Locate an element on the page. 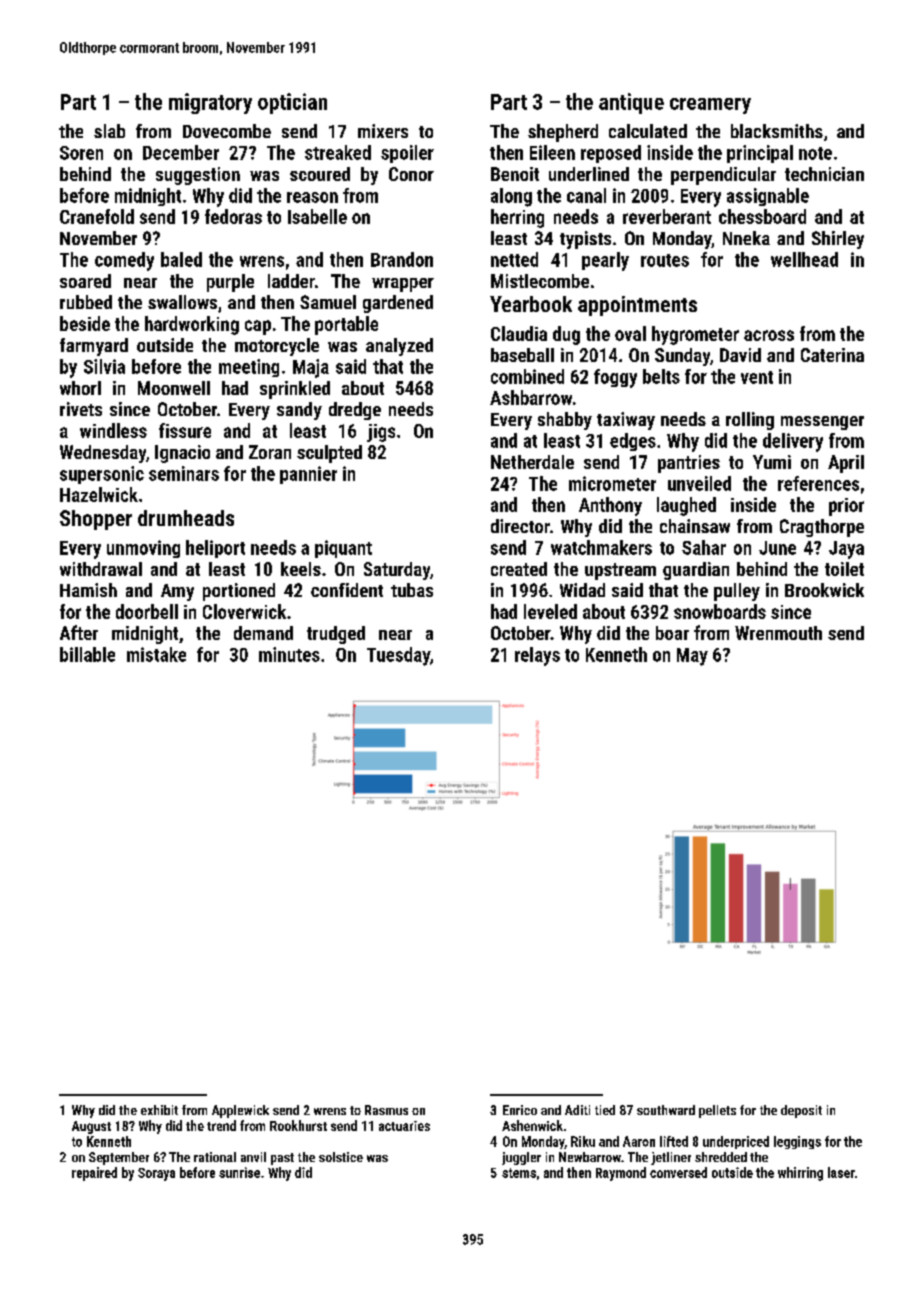 This document has width=924, height=1311. deposit is located at coordinates (801, 1111).
